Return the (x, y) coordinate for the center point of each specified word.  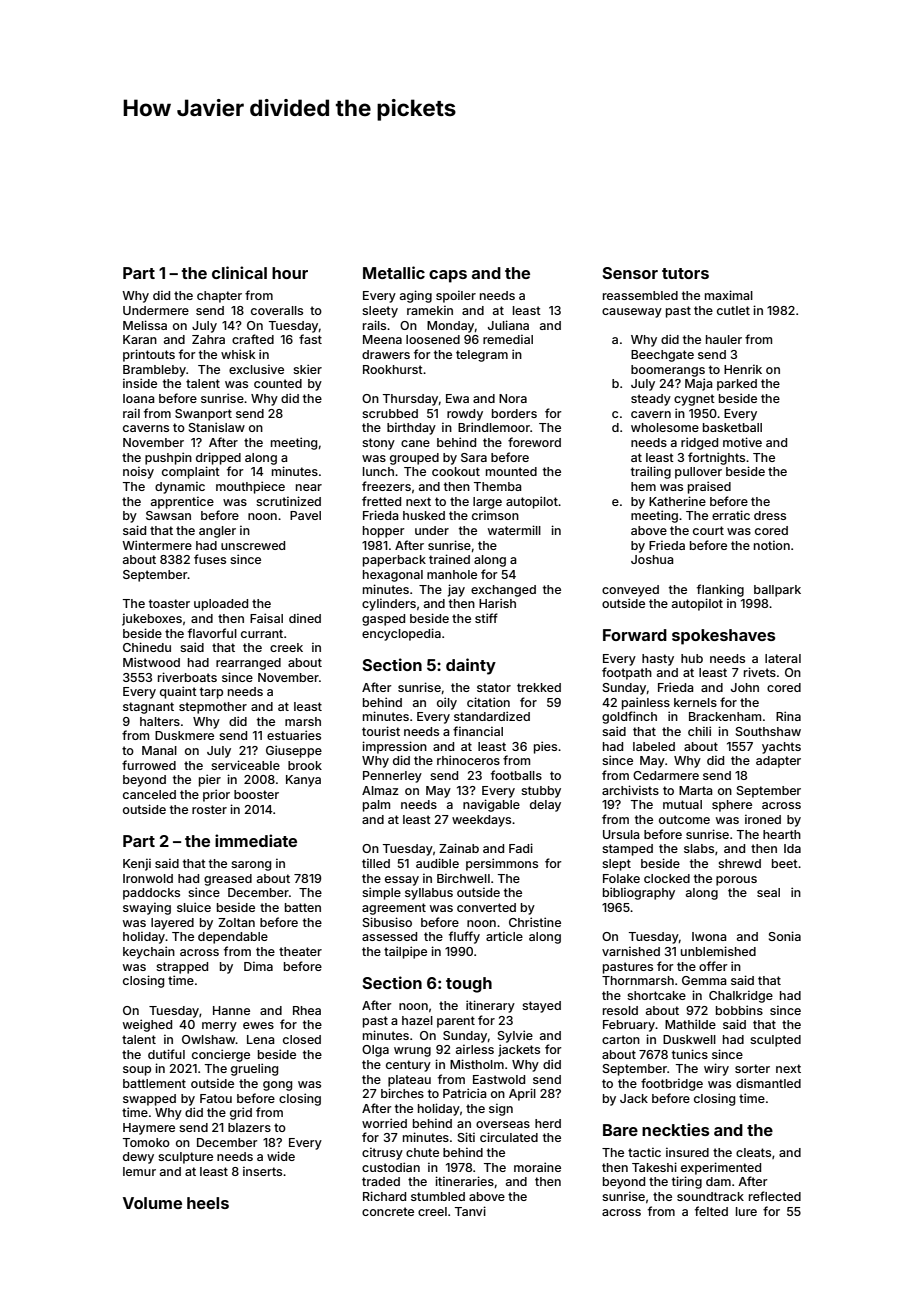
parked (737, 385)
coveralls (277, 310)
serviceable (245, 765)
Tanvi (470, 1211)
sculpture (185, 1158)
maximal (729, 295)
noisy (138, 472)
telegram (482, 356)
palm (376, 806)
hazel (417, 1020)
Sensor (630, 273)
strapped (182, 968)
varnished (631, 951)
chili (699, 731)
